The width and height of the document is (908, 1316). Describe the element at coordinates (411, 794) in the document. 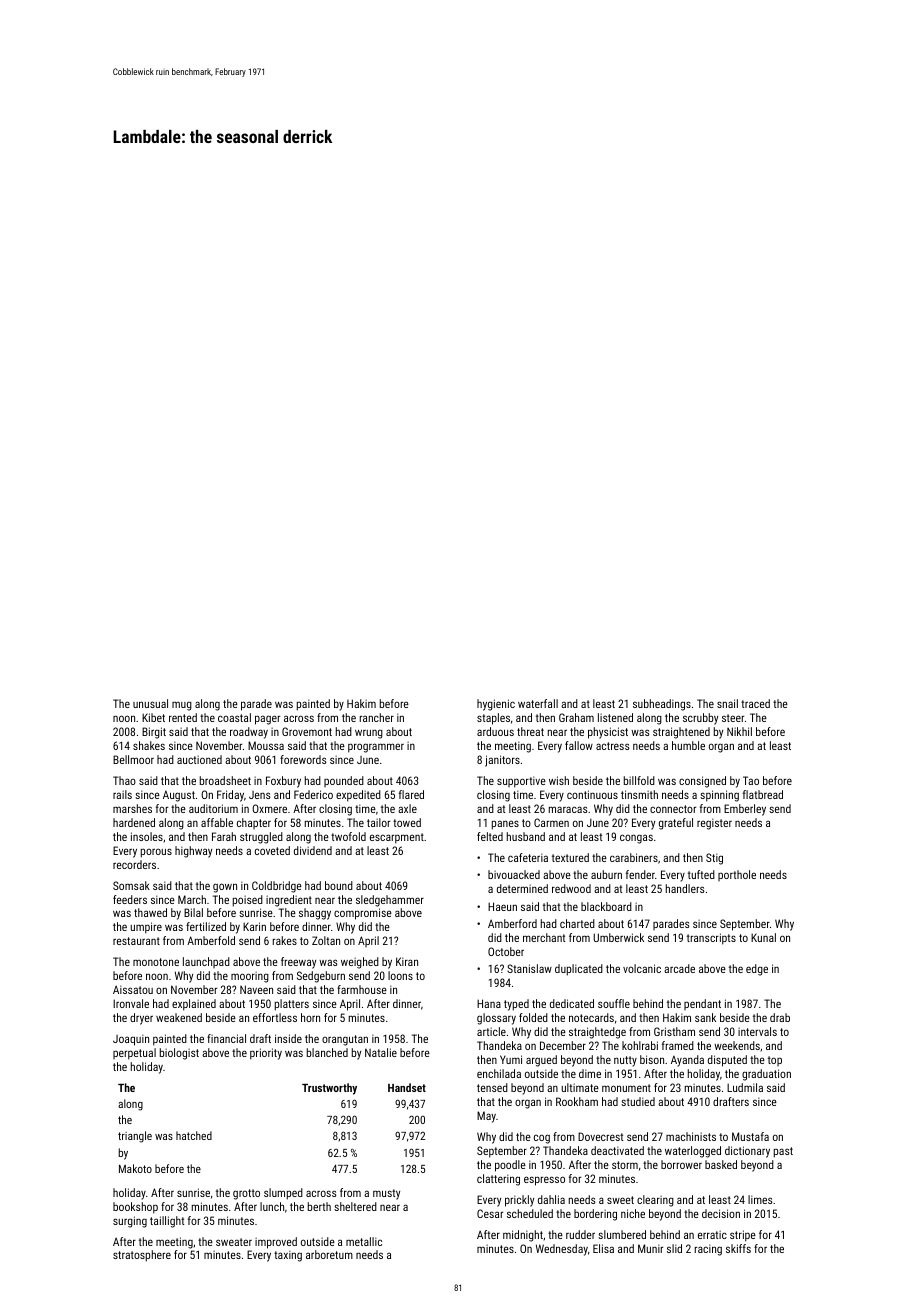

I see `flared` at that location.
